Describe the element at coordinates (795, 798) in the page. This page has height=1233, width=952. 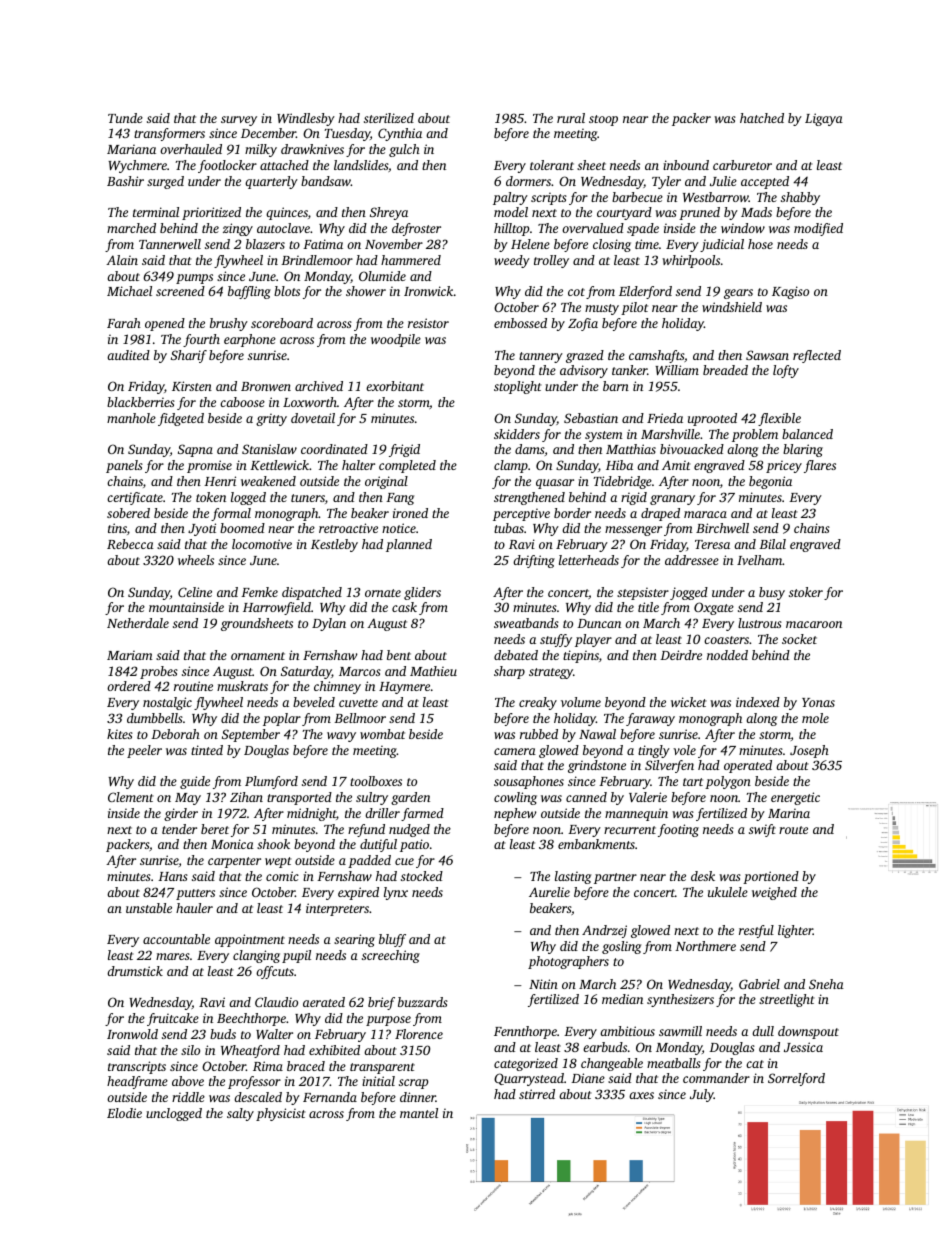
I see `energetic` at that location.
